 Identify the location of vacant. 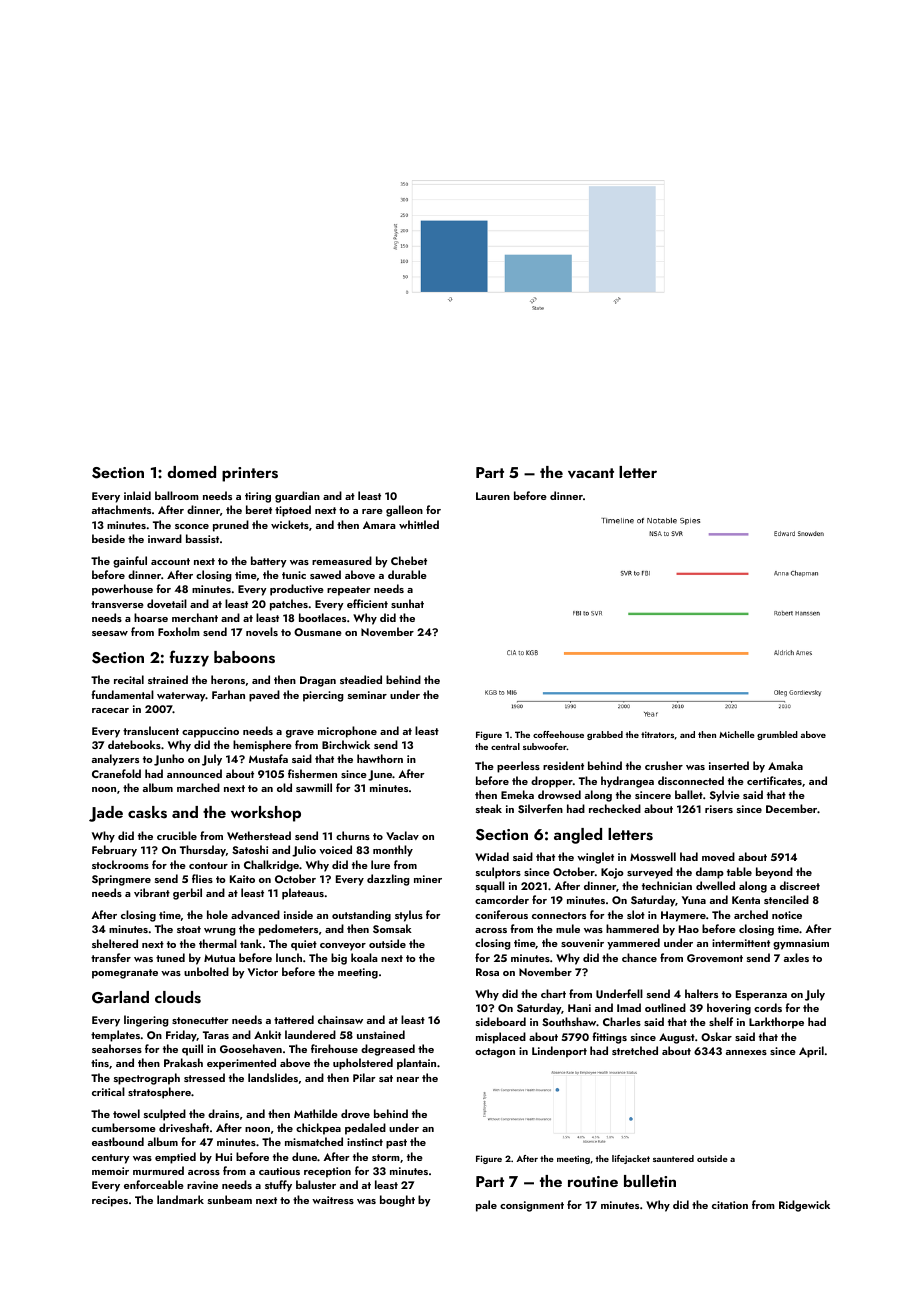
(591, 473).
